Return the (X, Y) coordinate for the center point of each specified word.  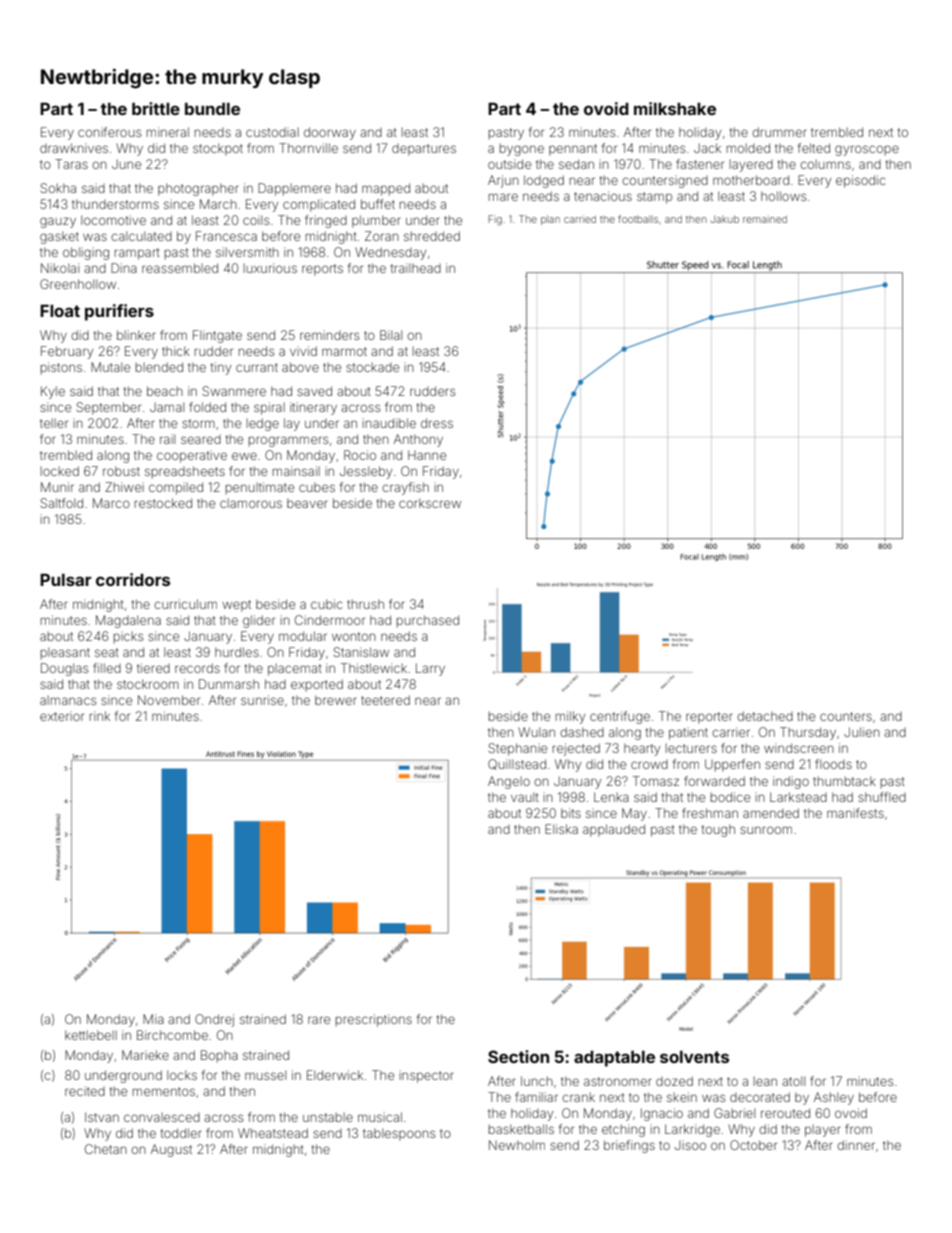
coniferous (109, 132)
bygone (522, 149)
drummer (779, 132)
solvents (694, 1057)
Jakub (724, 219)
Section (518, 1056)
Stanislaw (361, 652)
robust (121, 471)
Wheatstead (273, 1133)
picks (128, 637)
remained (765, 219)
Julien (862, 732)
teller (54, 423)
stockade (372, 367)
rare (319, 1020)
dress (437, 423)
